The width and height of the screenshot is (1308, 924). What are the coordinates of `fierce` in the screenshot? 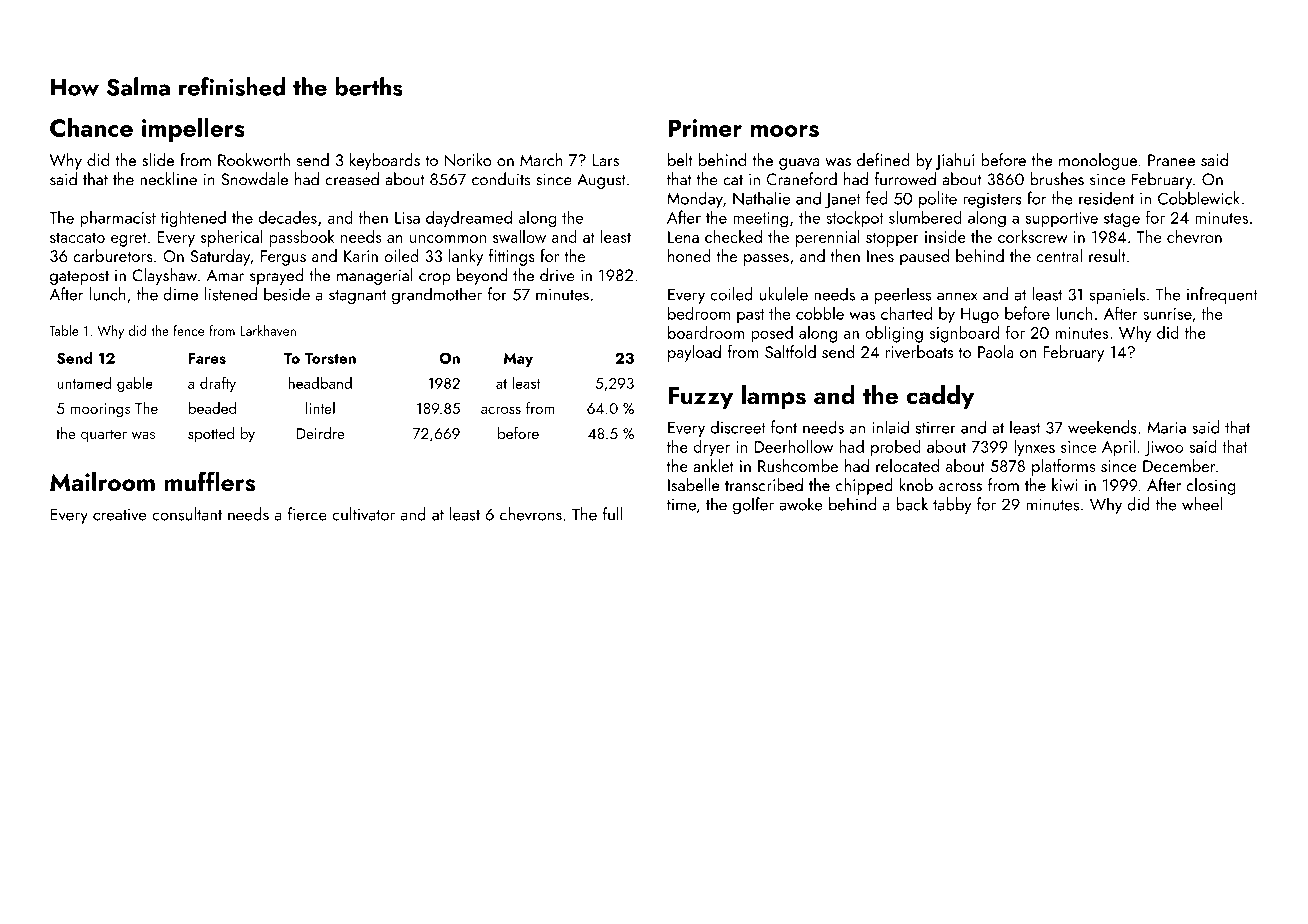 It's located at (307, 514).
